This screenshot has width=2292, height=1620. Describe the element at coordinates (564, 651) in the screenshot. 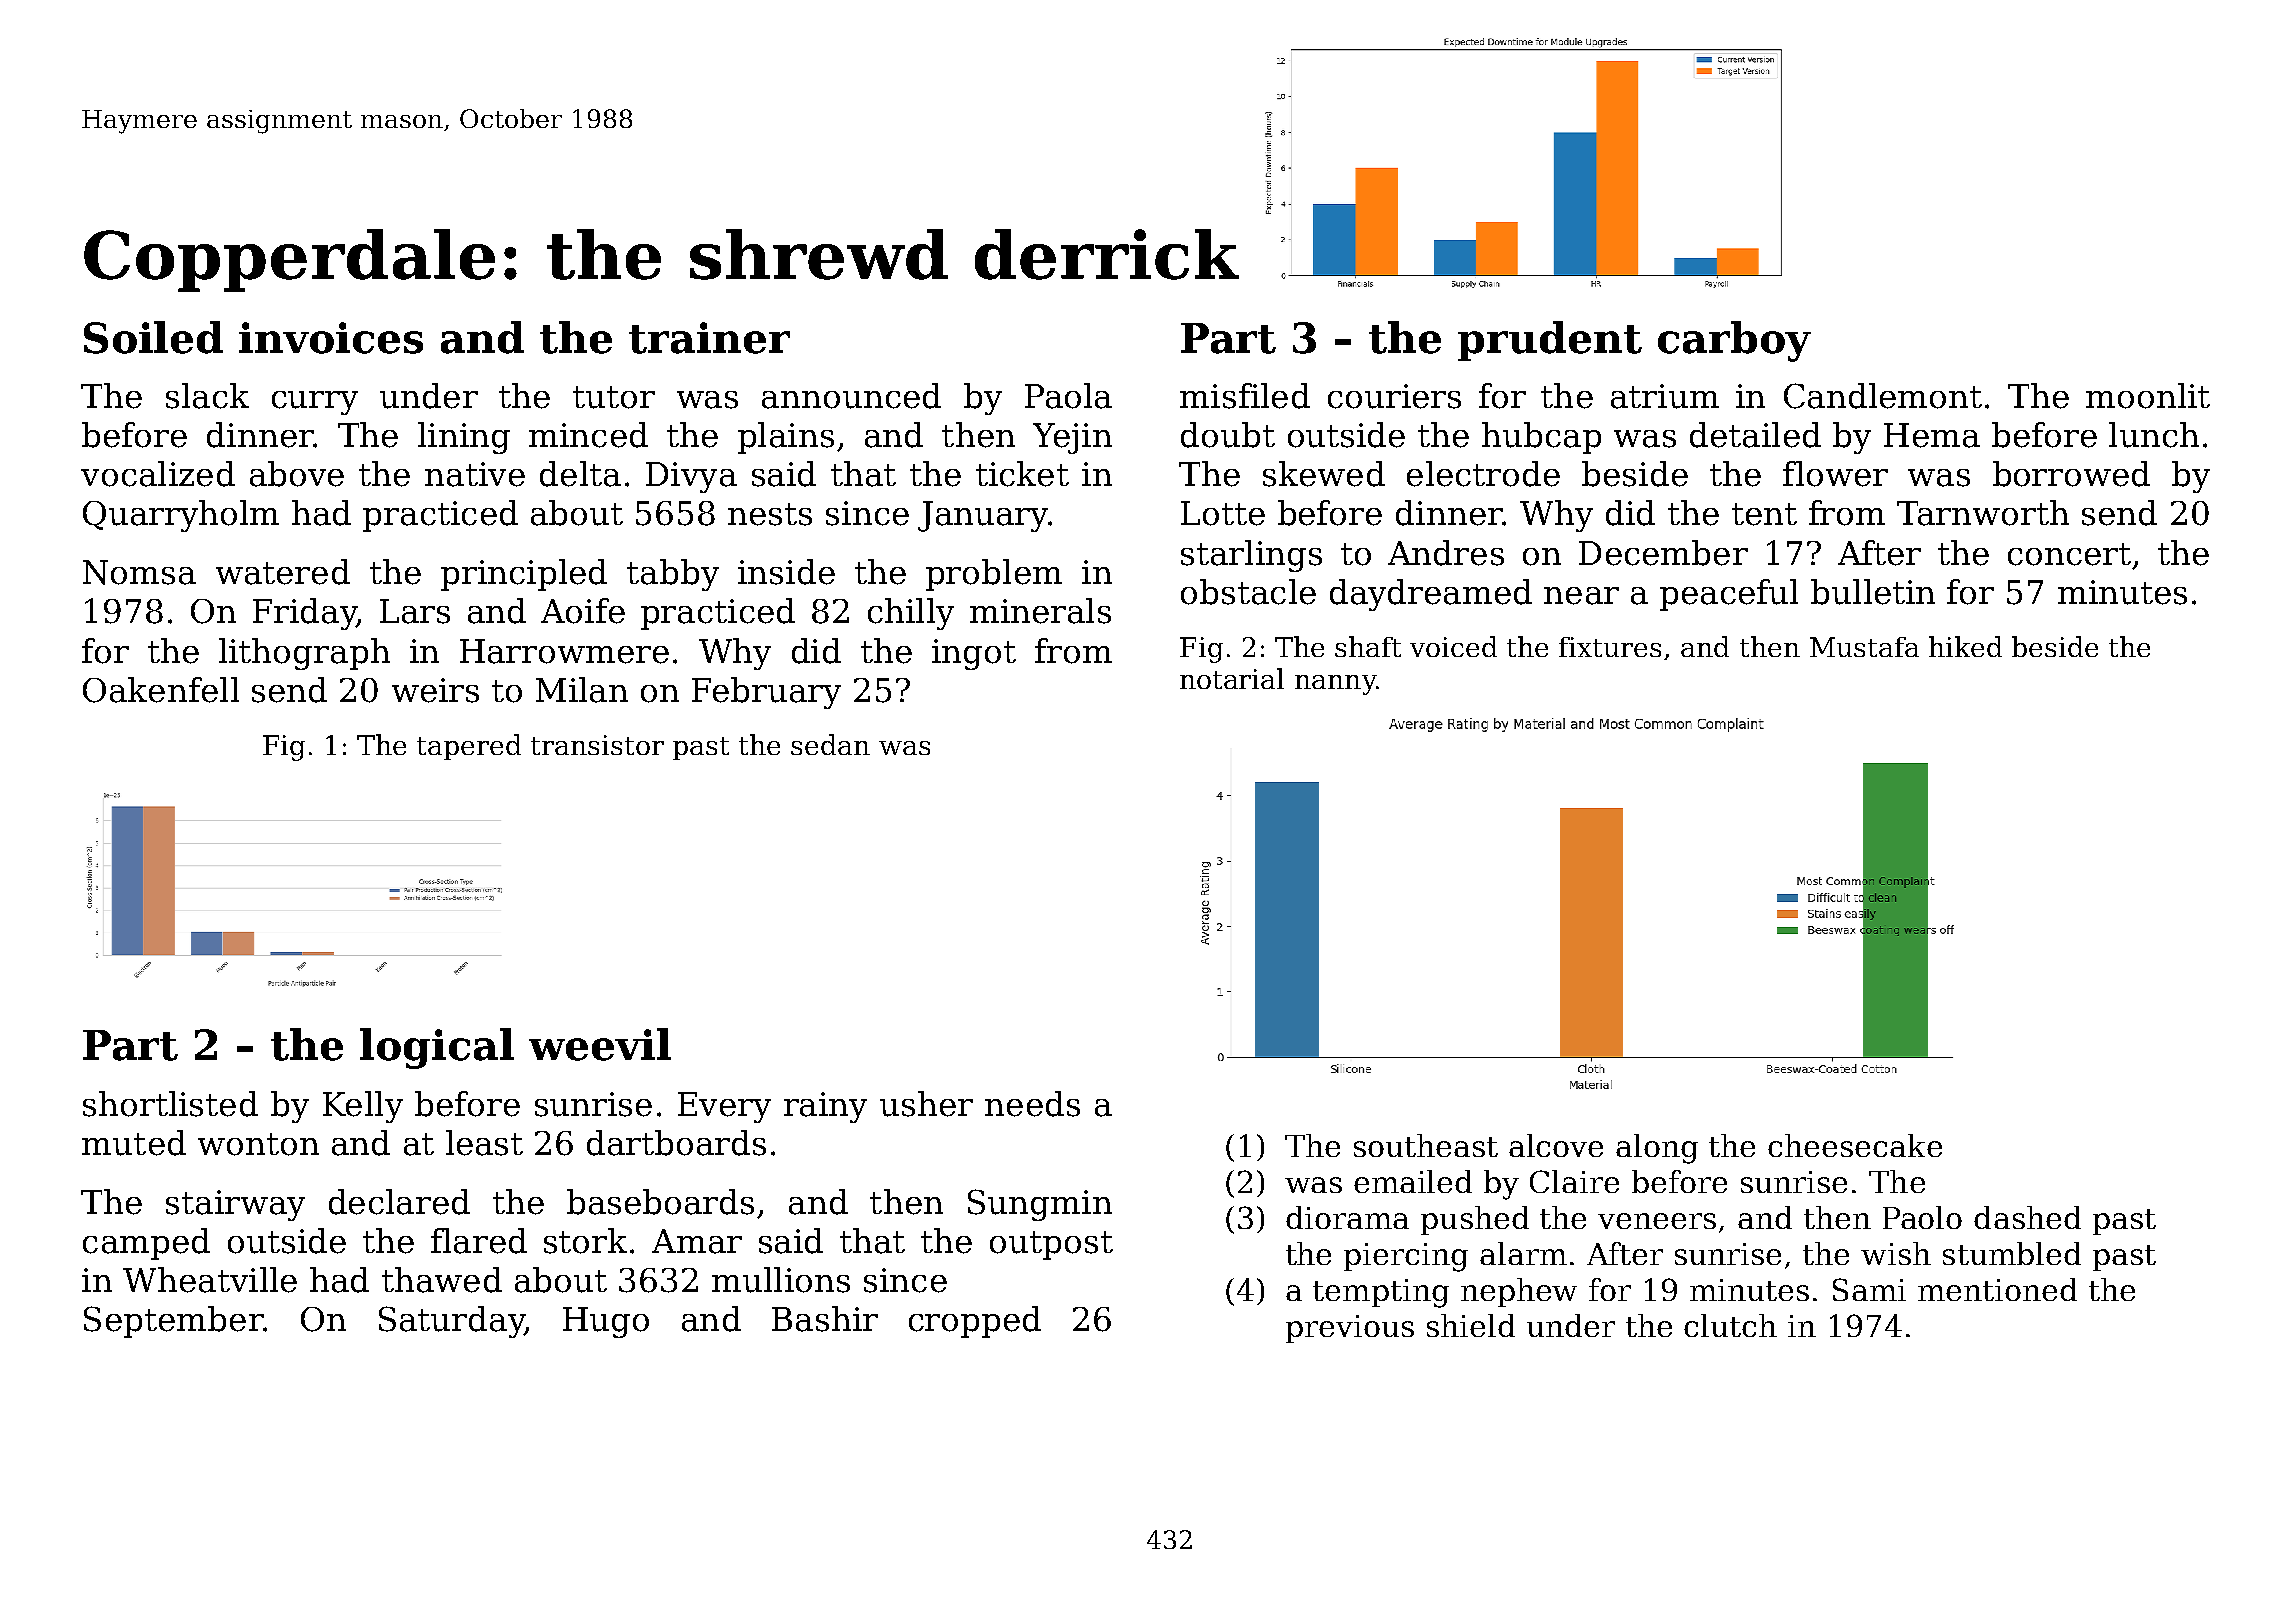

I see `Harrowmere` at that location.
